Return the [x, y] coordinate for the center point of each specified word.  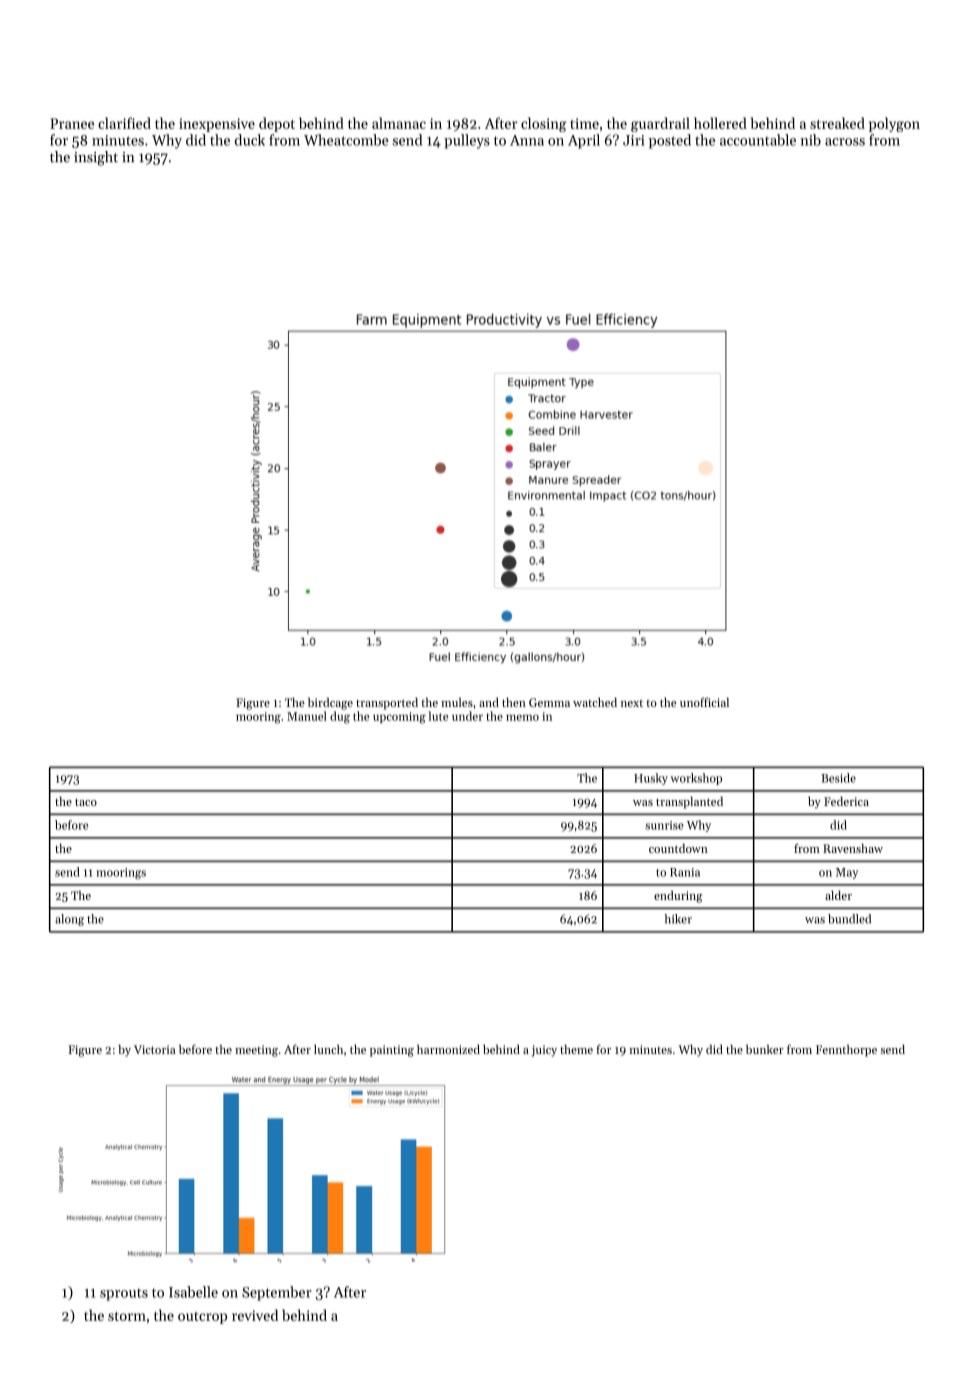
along [69, 920]
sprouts [124, 1295]
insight [96, 158]
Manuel [307, 716]
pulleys [467, 141]
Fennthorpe [846, 1051]
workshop [696, 779]
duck [250, 140]
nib [810, 140]
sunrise [664, 825]
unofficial [704, 702]
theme [576, 1049]
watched [595, 702]
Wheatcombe [346, 140]
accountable [758, 140]
